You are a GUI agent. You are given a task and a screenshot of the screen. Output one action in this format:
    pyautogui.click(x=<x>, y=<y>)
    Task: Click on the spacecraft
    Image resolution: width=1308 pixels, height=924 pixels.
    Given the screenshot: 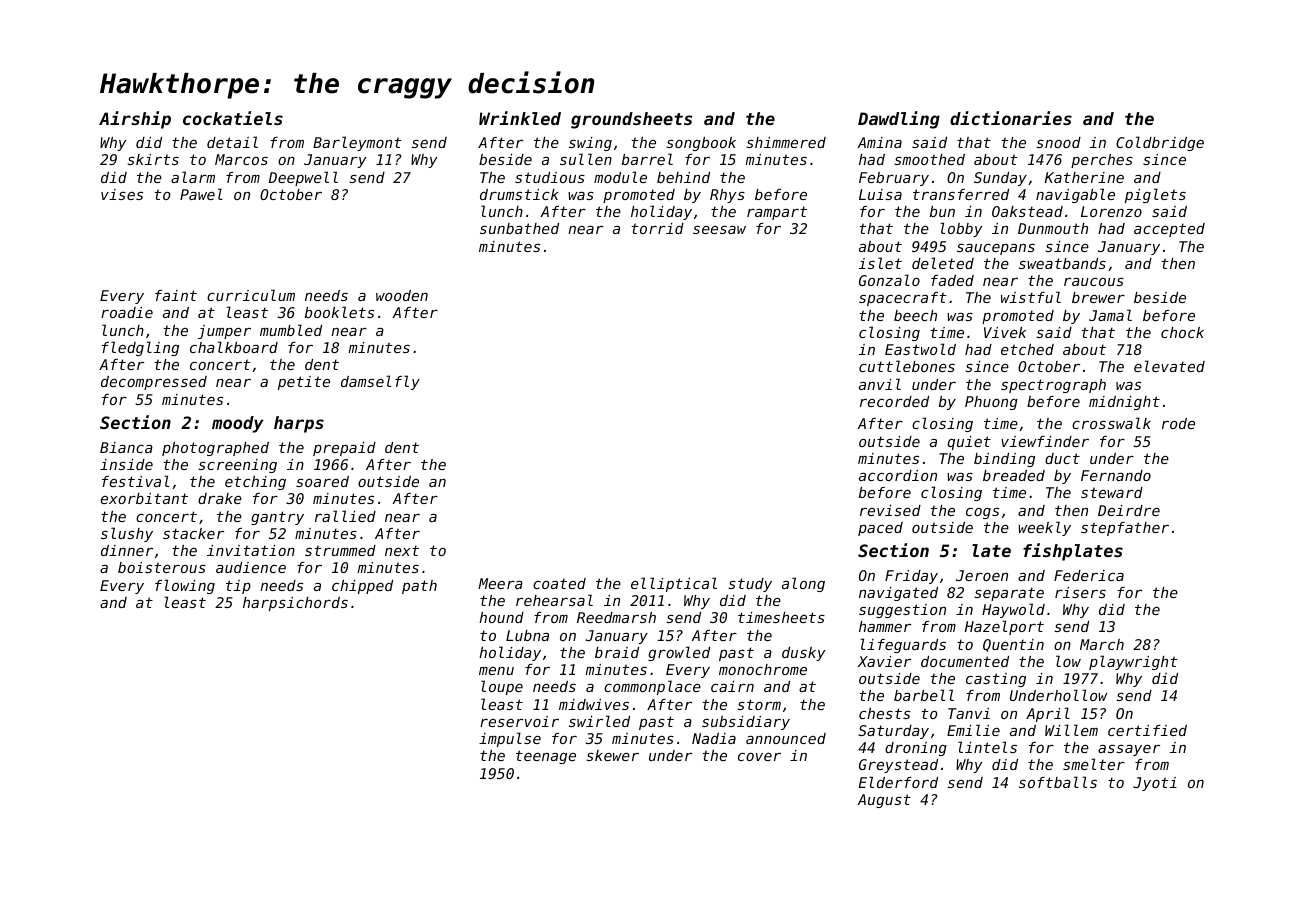 What is the action you would take?
    pyautogui.click(x=902, y=299)
